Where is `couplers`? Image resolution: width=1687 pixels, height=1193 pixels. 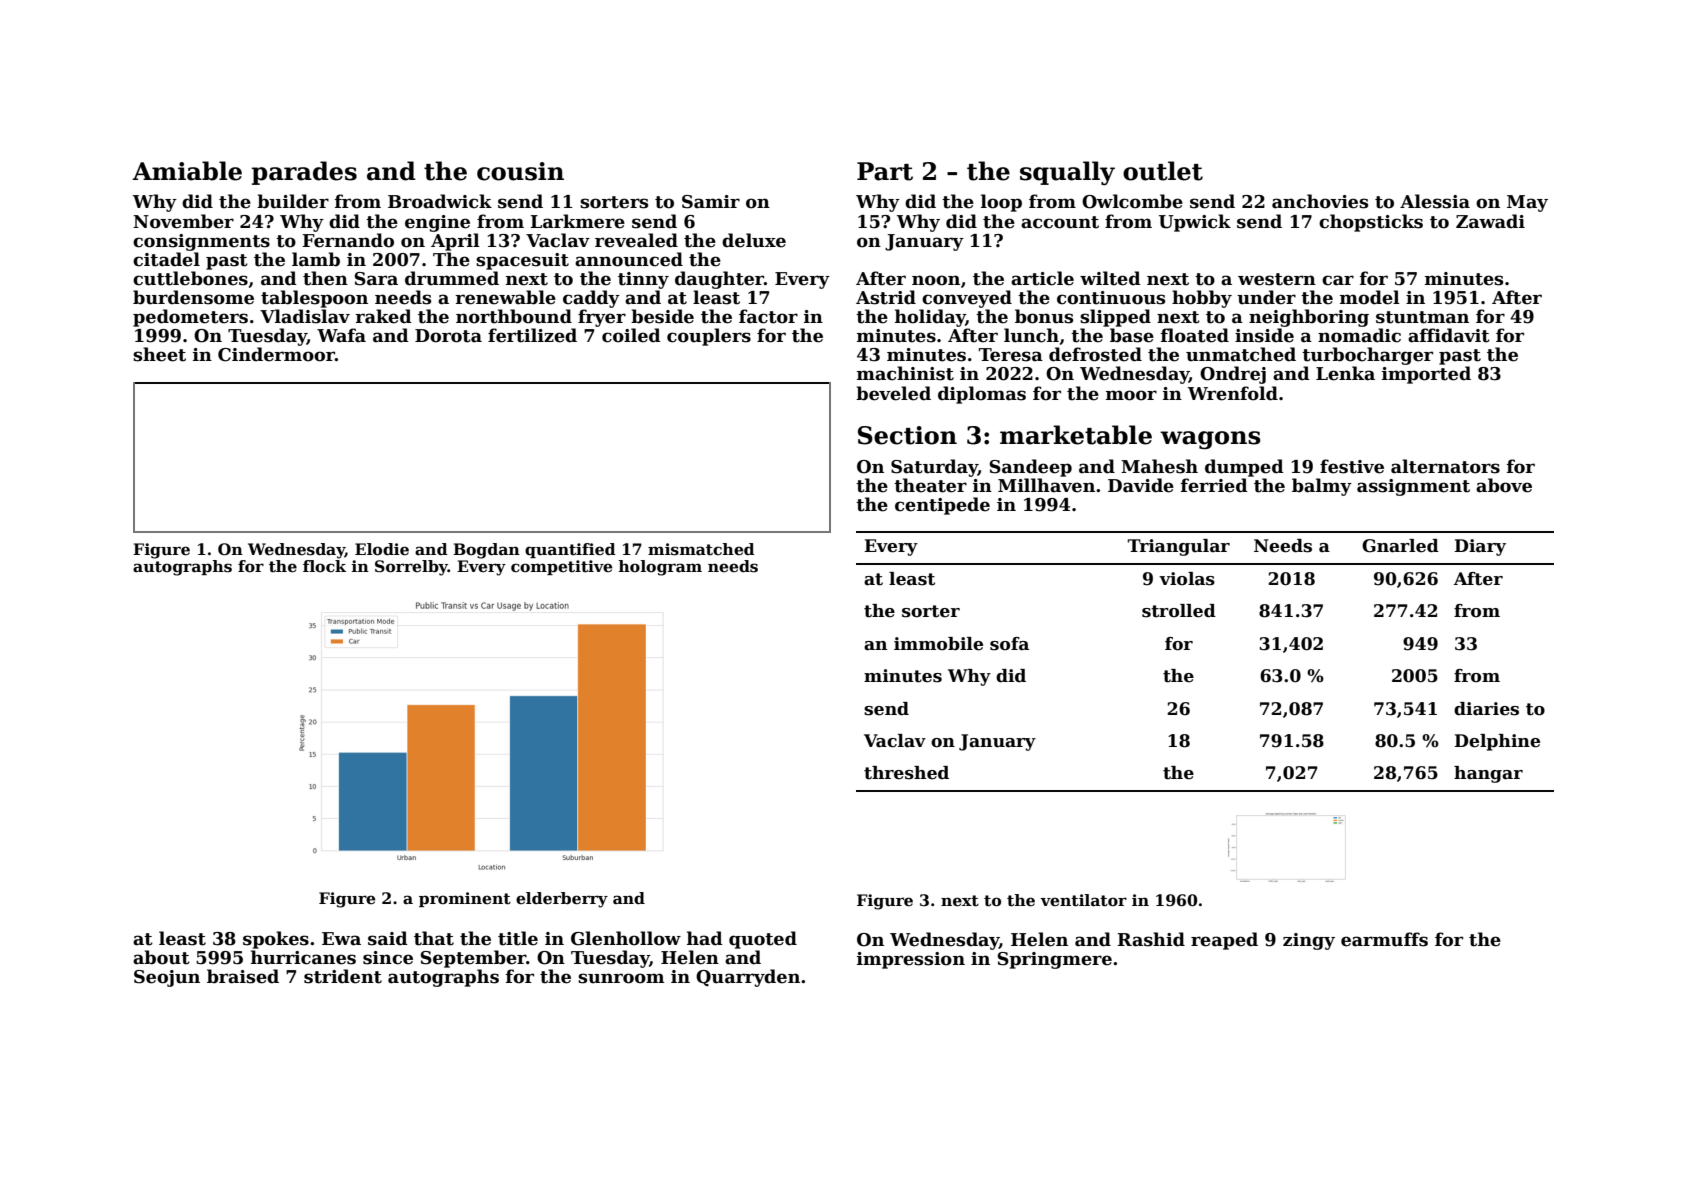 couplers is located at coordinates (709, 337).
